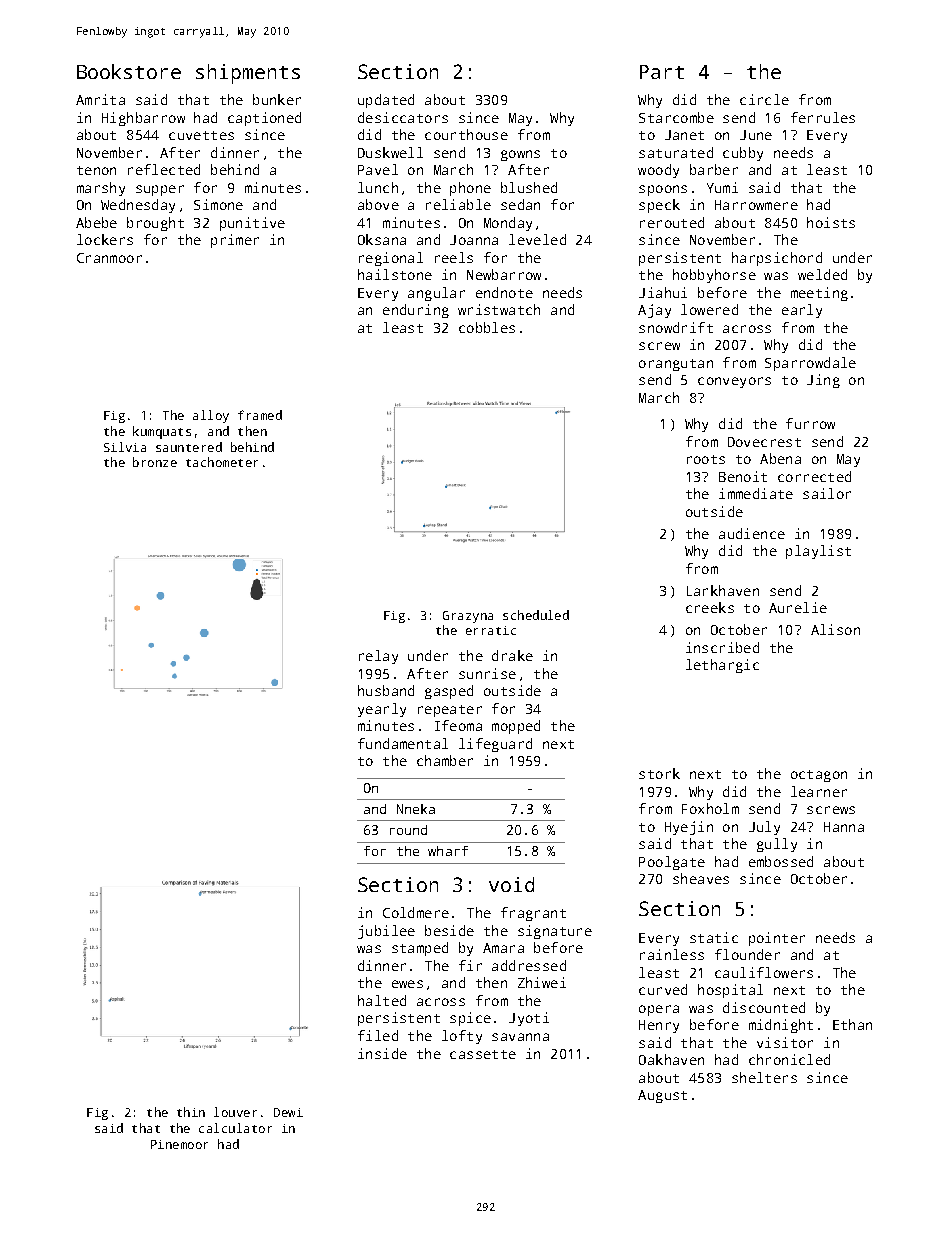  What do you see at coordinates (483, 1054) in the image?
I see `cassette` at bounding box center [483, 1054].
